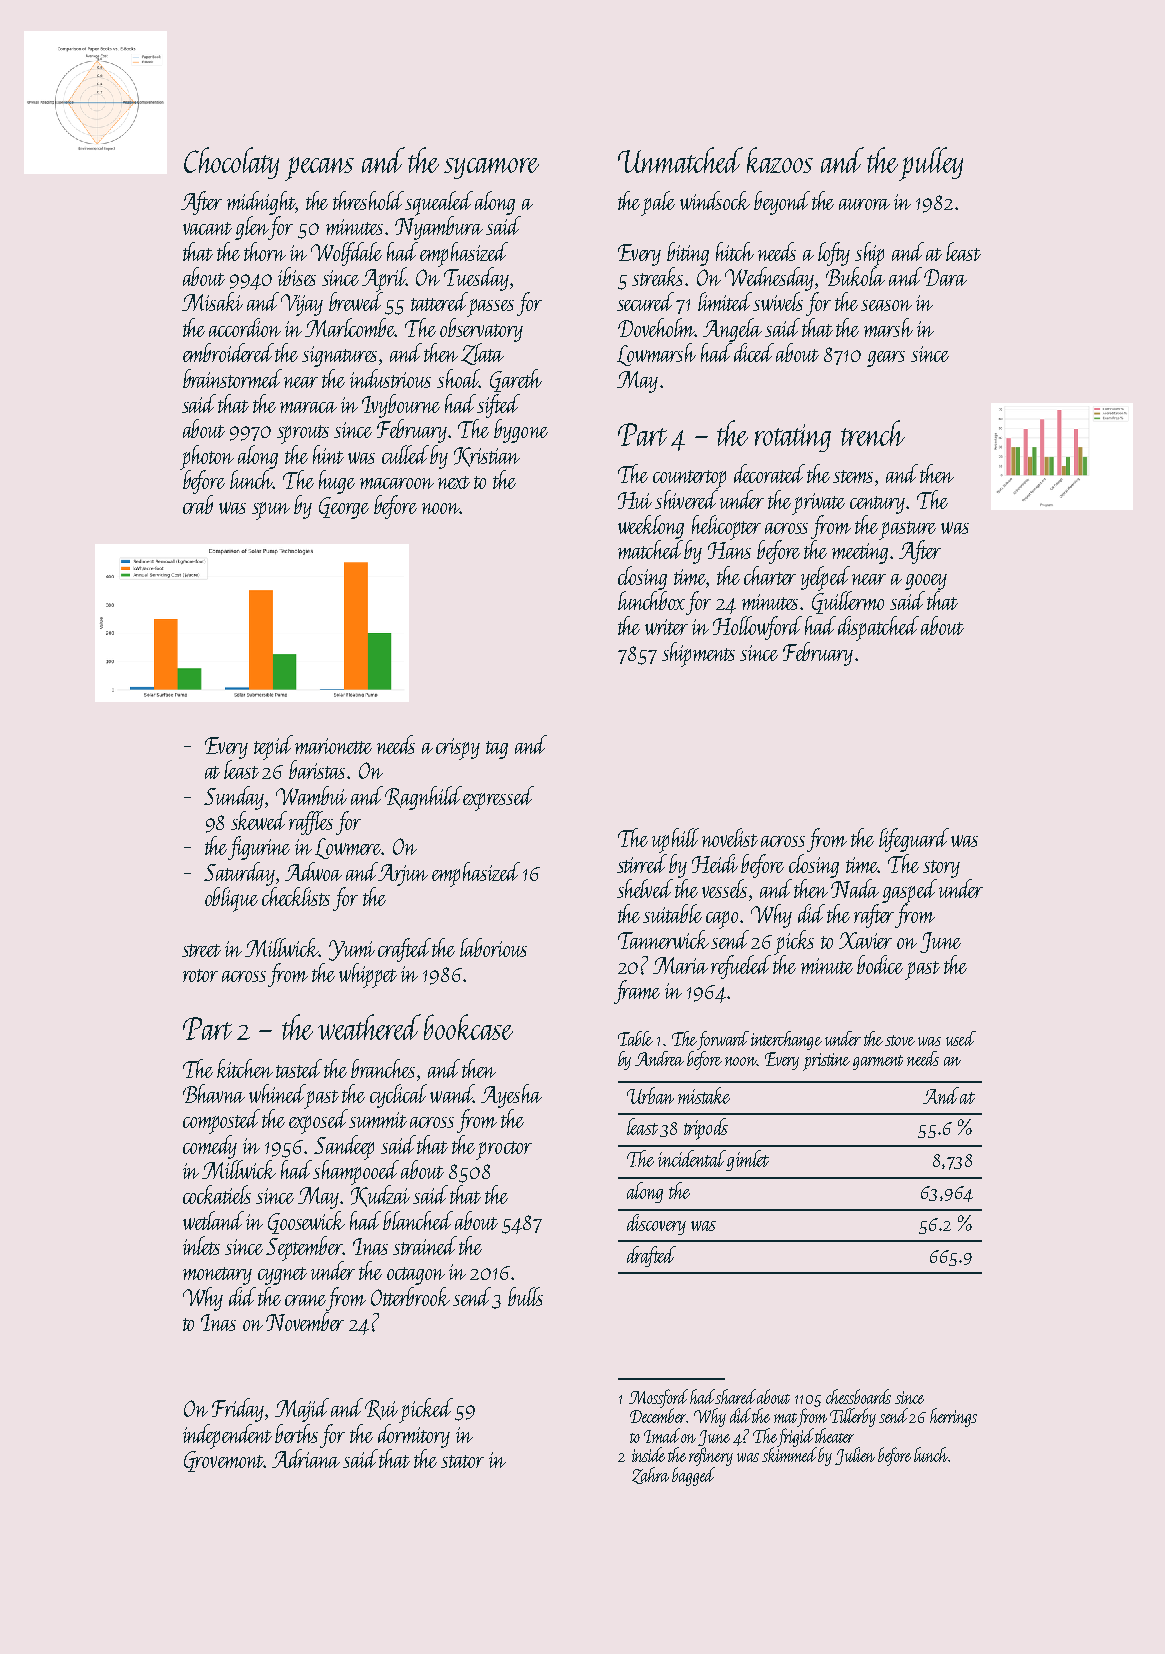 This document has width=1165, height=1654. Describe the element at coordinates (207, 228) in the document. I see `vacant` at that location.
